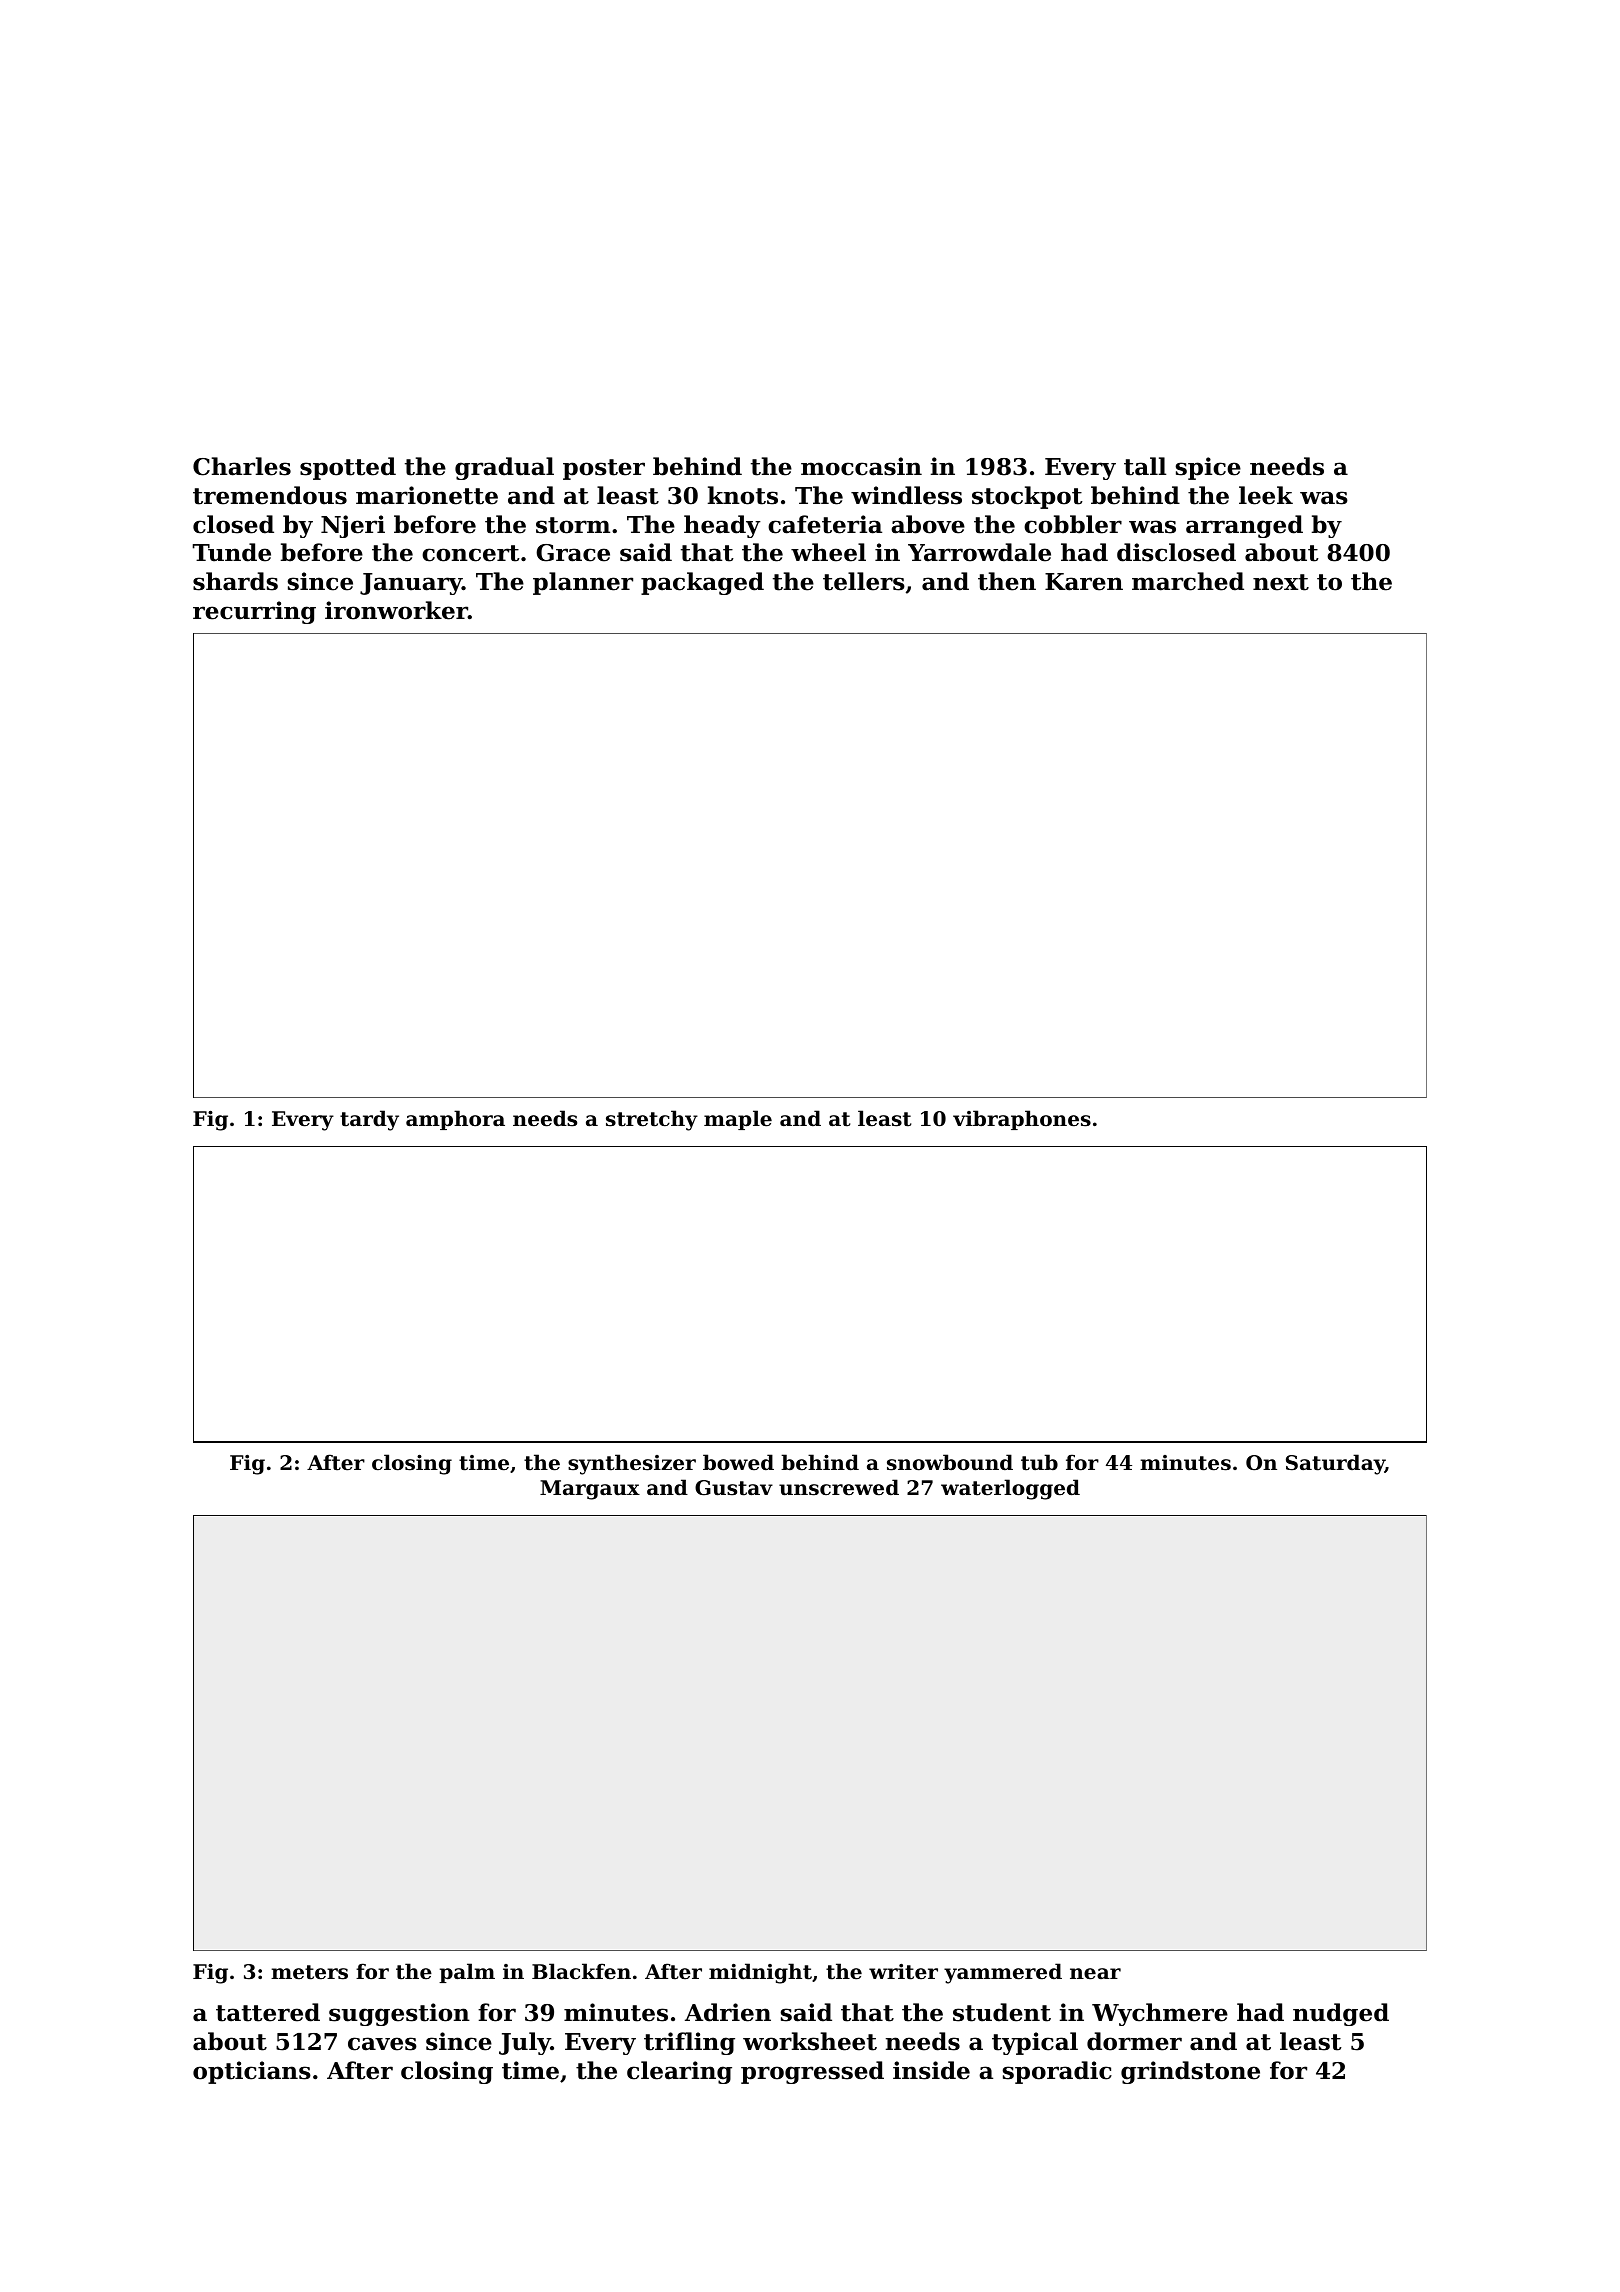 The width and height of the page is (1620, 2292). Describe the element at coordinates (1022, 1120) in the page. I see `vibraphones` at that location.
